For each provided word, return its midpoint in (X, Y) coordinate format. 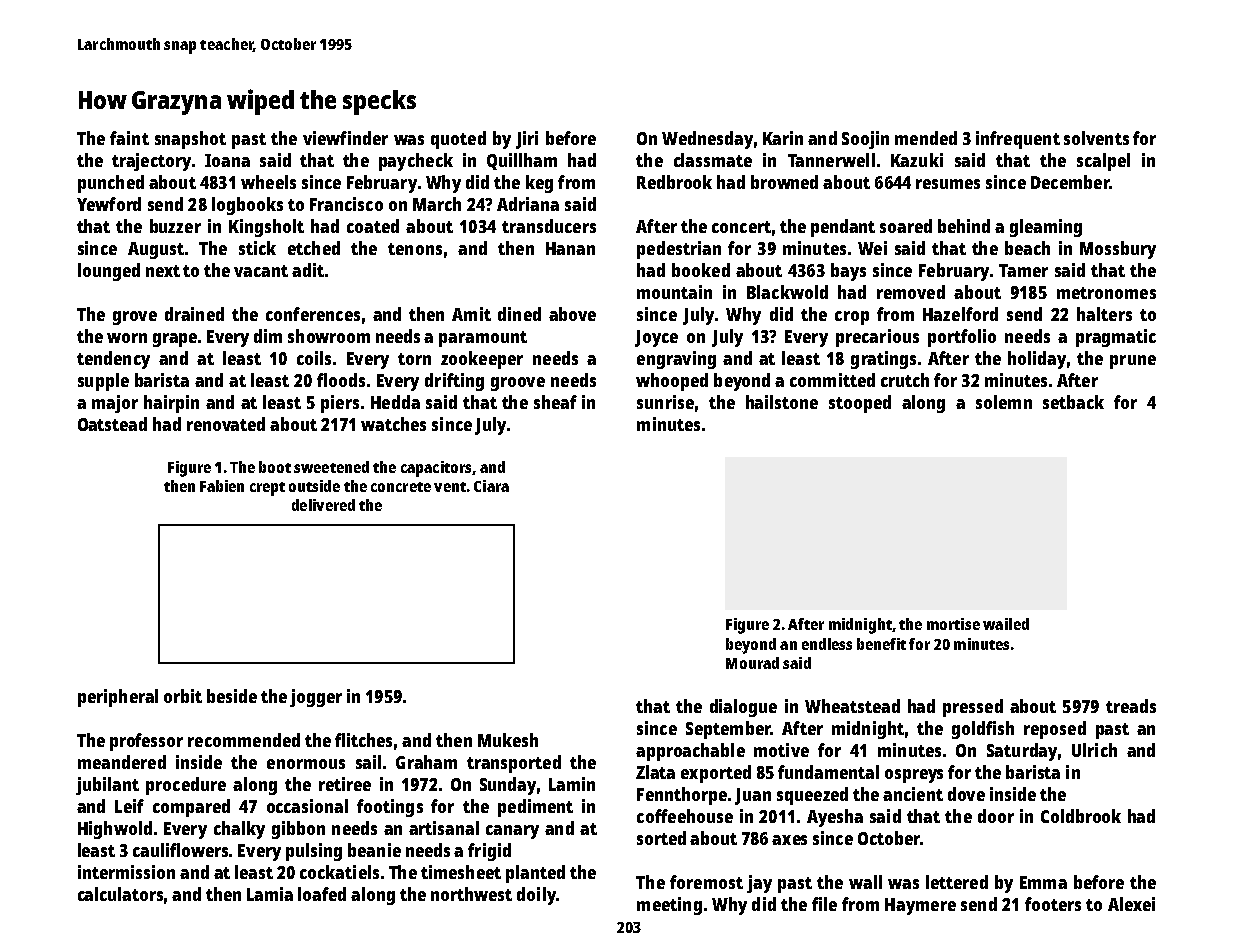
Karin (783, 138)
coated (373, 226)
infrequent (1018, 140)
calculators (120, 894)
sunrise (665, 402)
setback (1073, 402)
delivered (323, 505)
